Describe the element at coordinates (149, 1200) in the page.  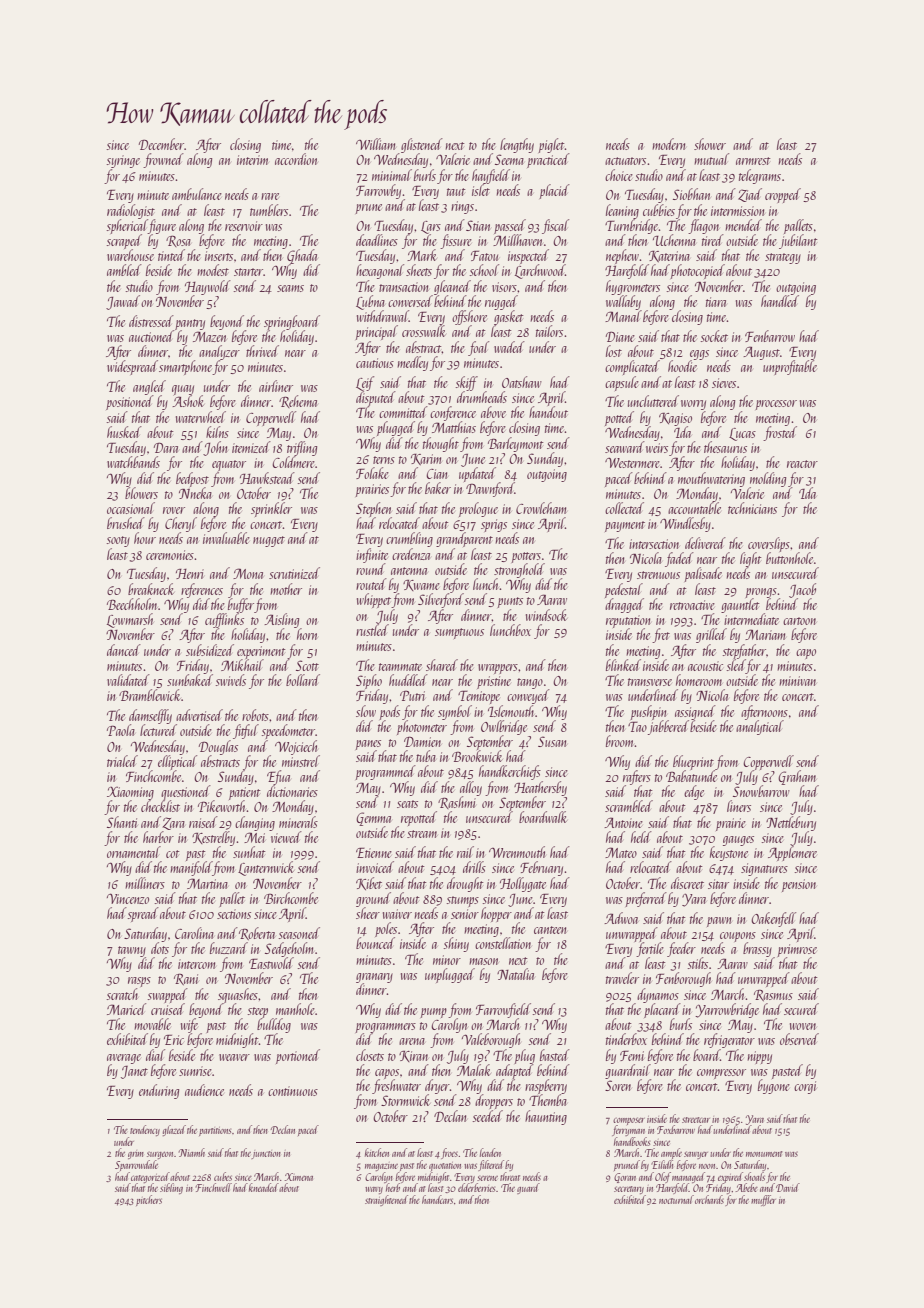
I see `pitchers` at that location.
